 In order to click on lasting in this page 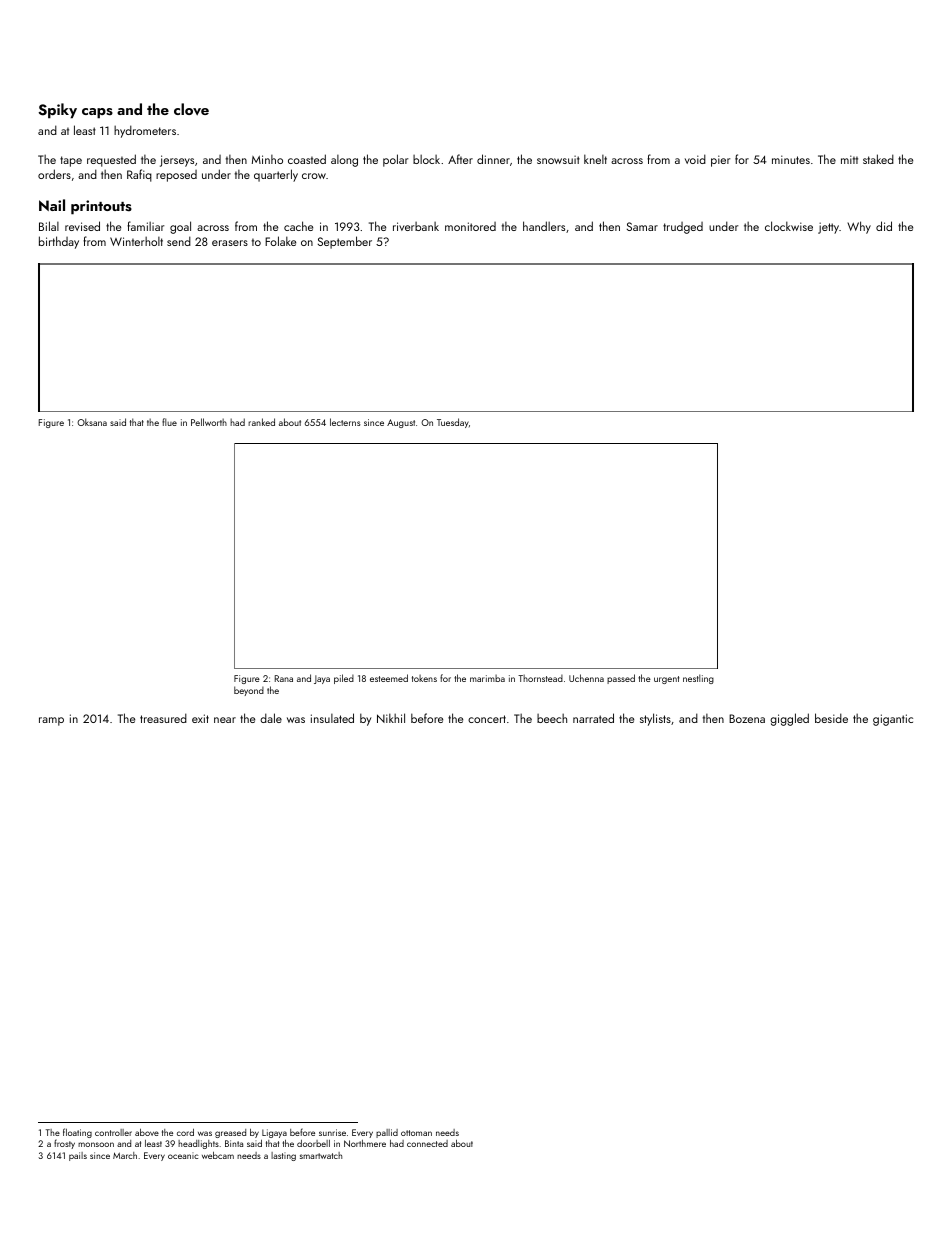, I will do `click(283, 1156)`.
